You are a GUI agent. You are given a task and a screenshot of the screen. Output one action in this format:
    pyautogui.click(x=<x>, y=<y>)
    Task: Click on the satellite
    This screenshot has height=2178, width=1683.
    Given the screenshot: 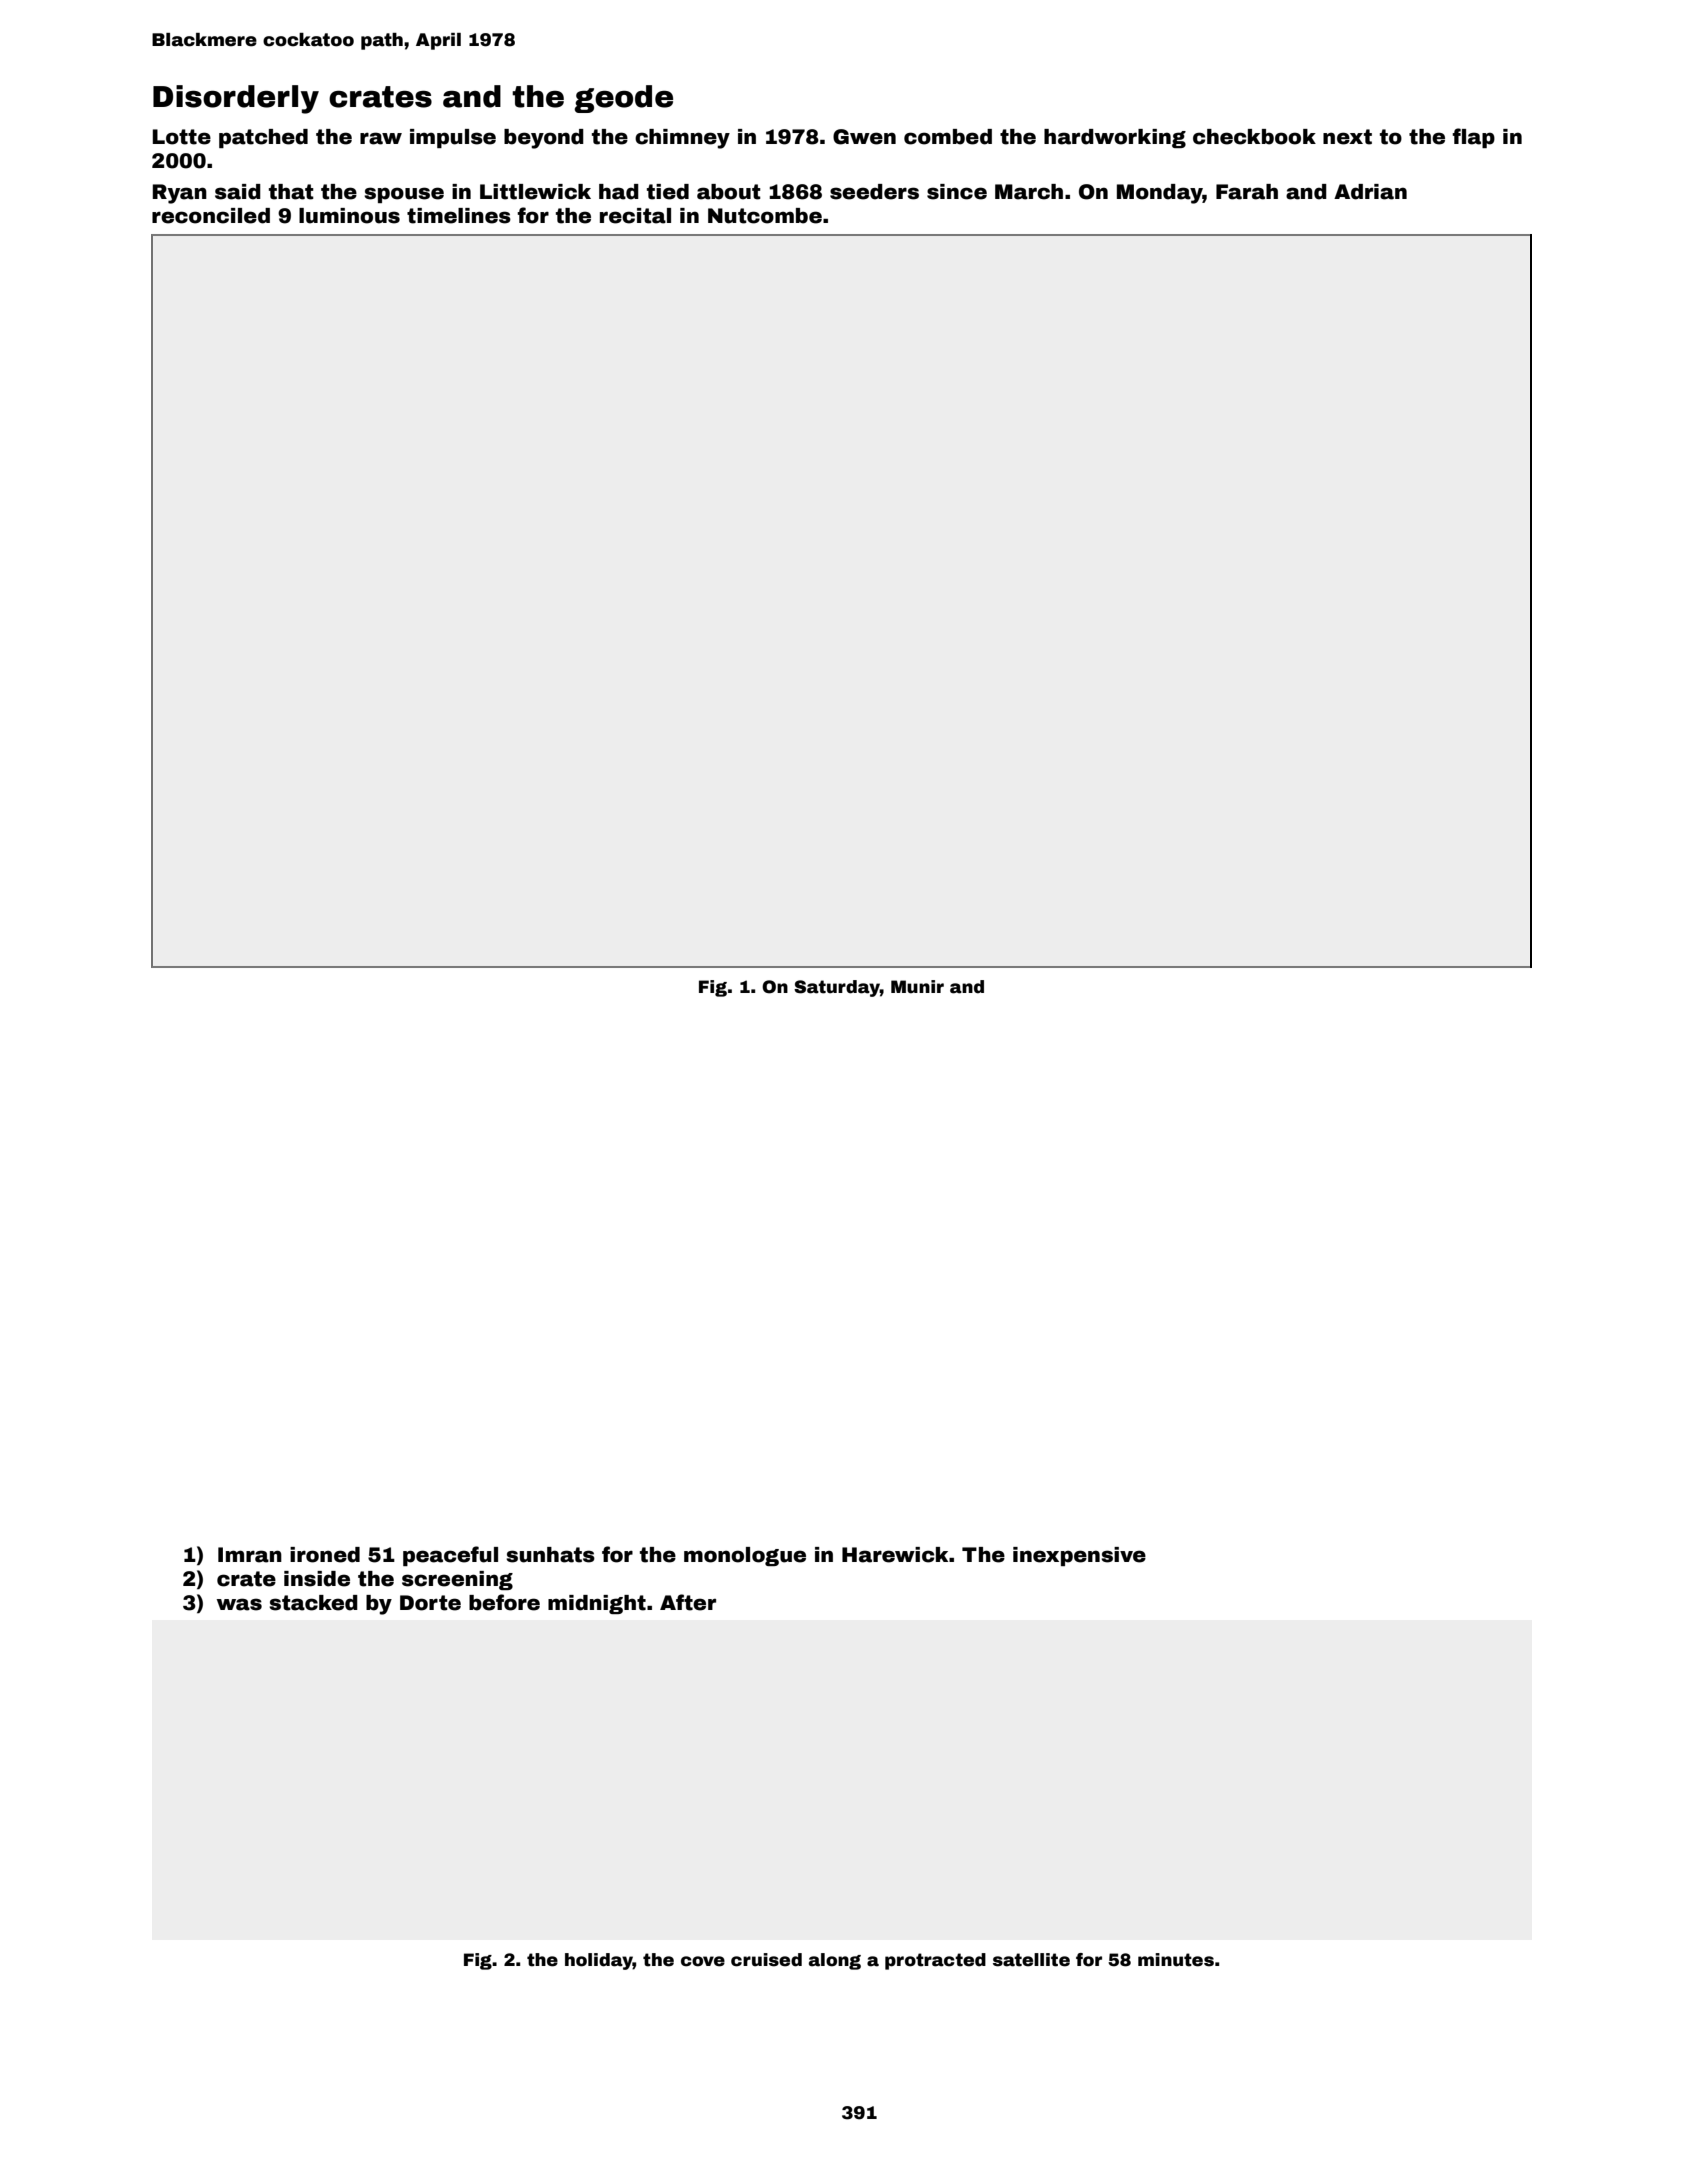 What is the action you would take?
    pyautogui.click(x=1031, y=1960)
